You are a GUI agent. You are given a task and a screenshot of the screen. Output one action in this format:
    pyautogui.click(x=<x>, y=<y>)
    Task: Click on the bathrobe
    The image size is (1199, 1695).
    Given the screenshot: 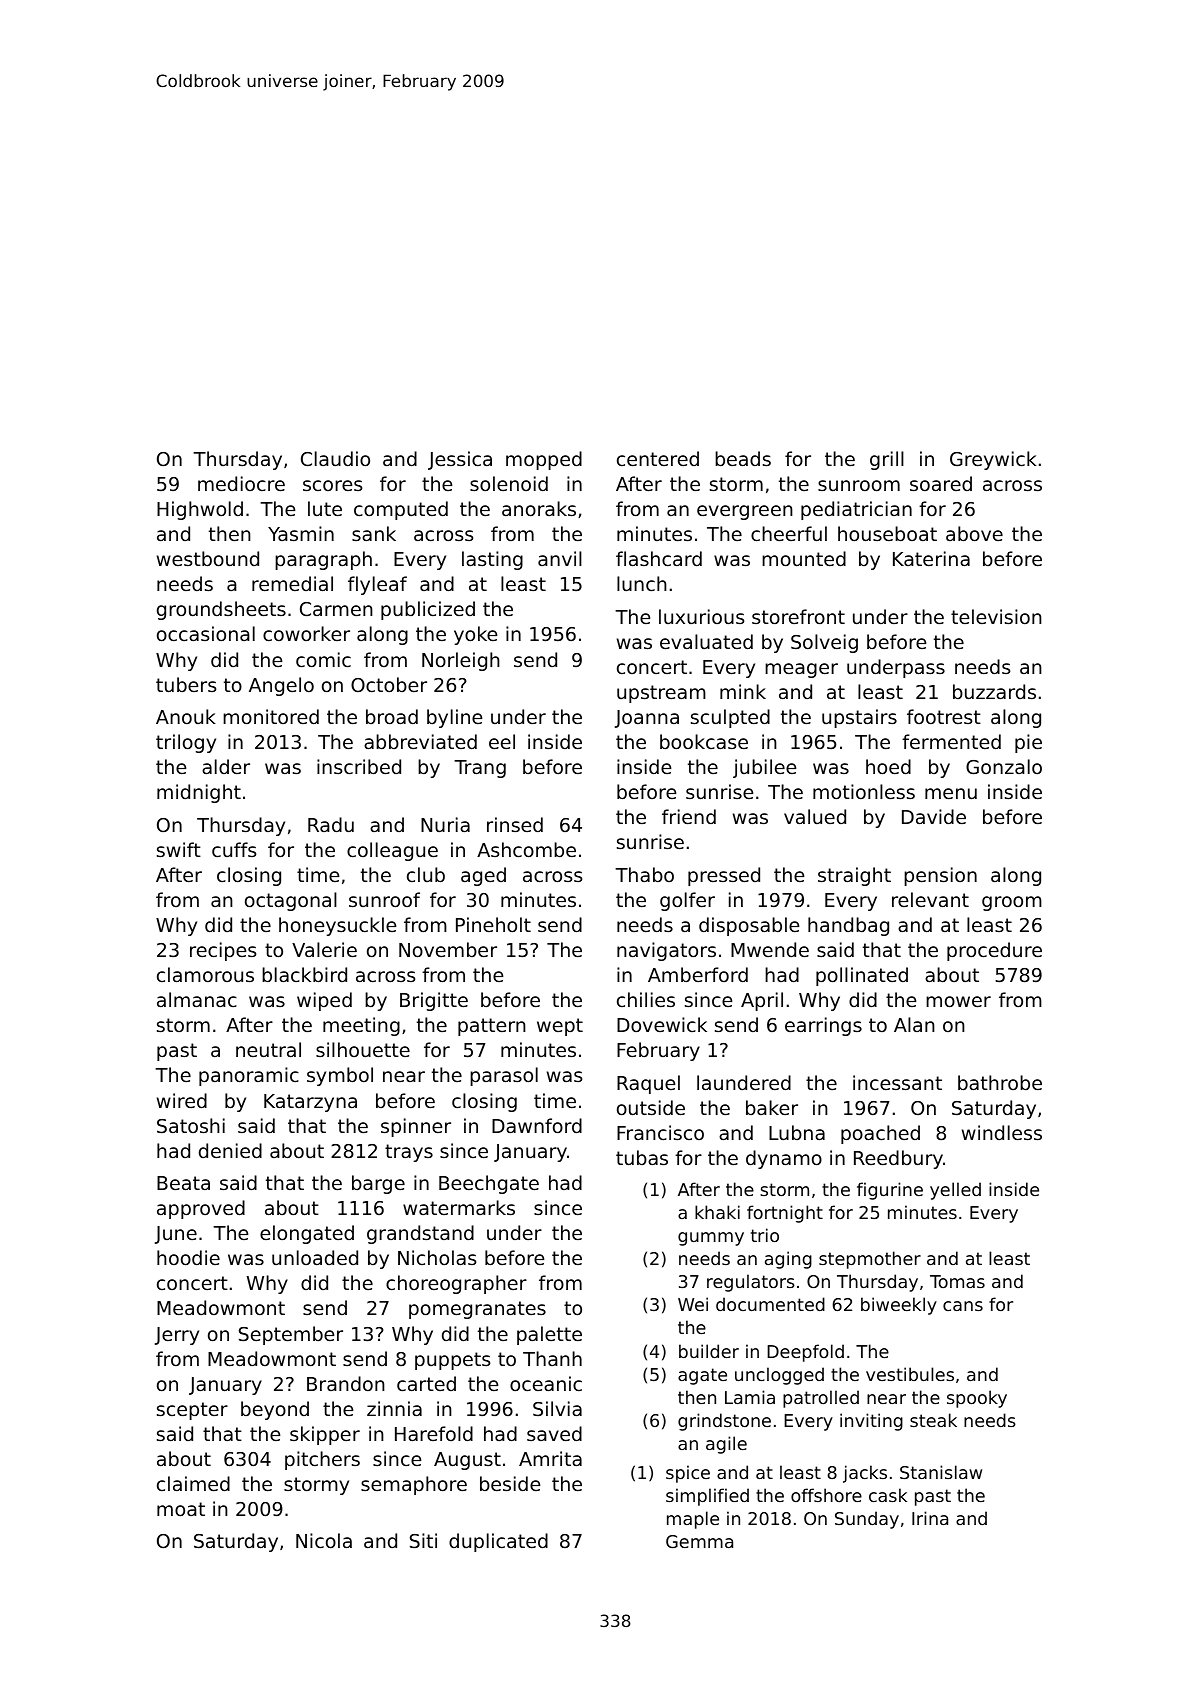 What is the action you would take?
    pyautogui.click(x=1000, y=1082)
